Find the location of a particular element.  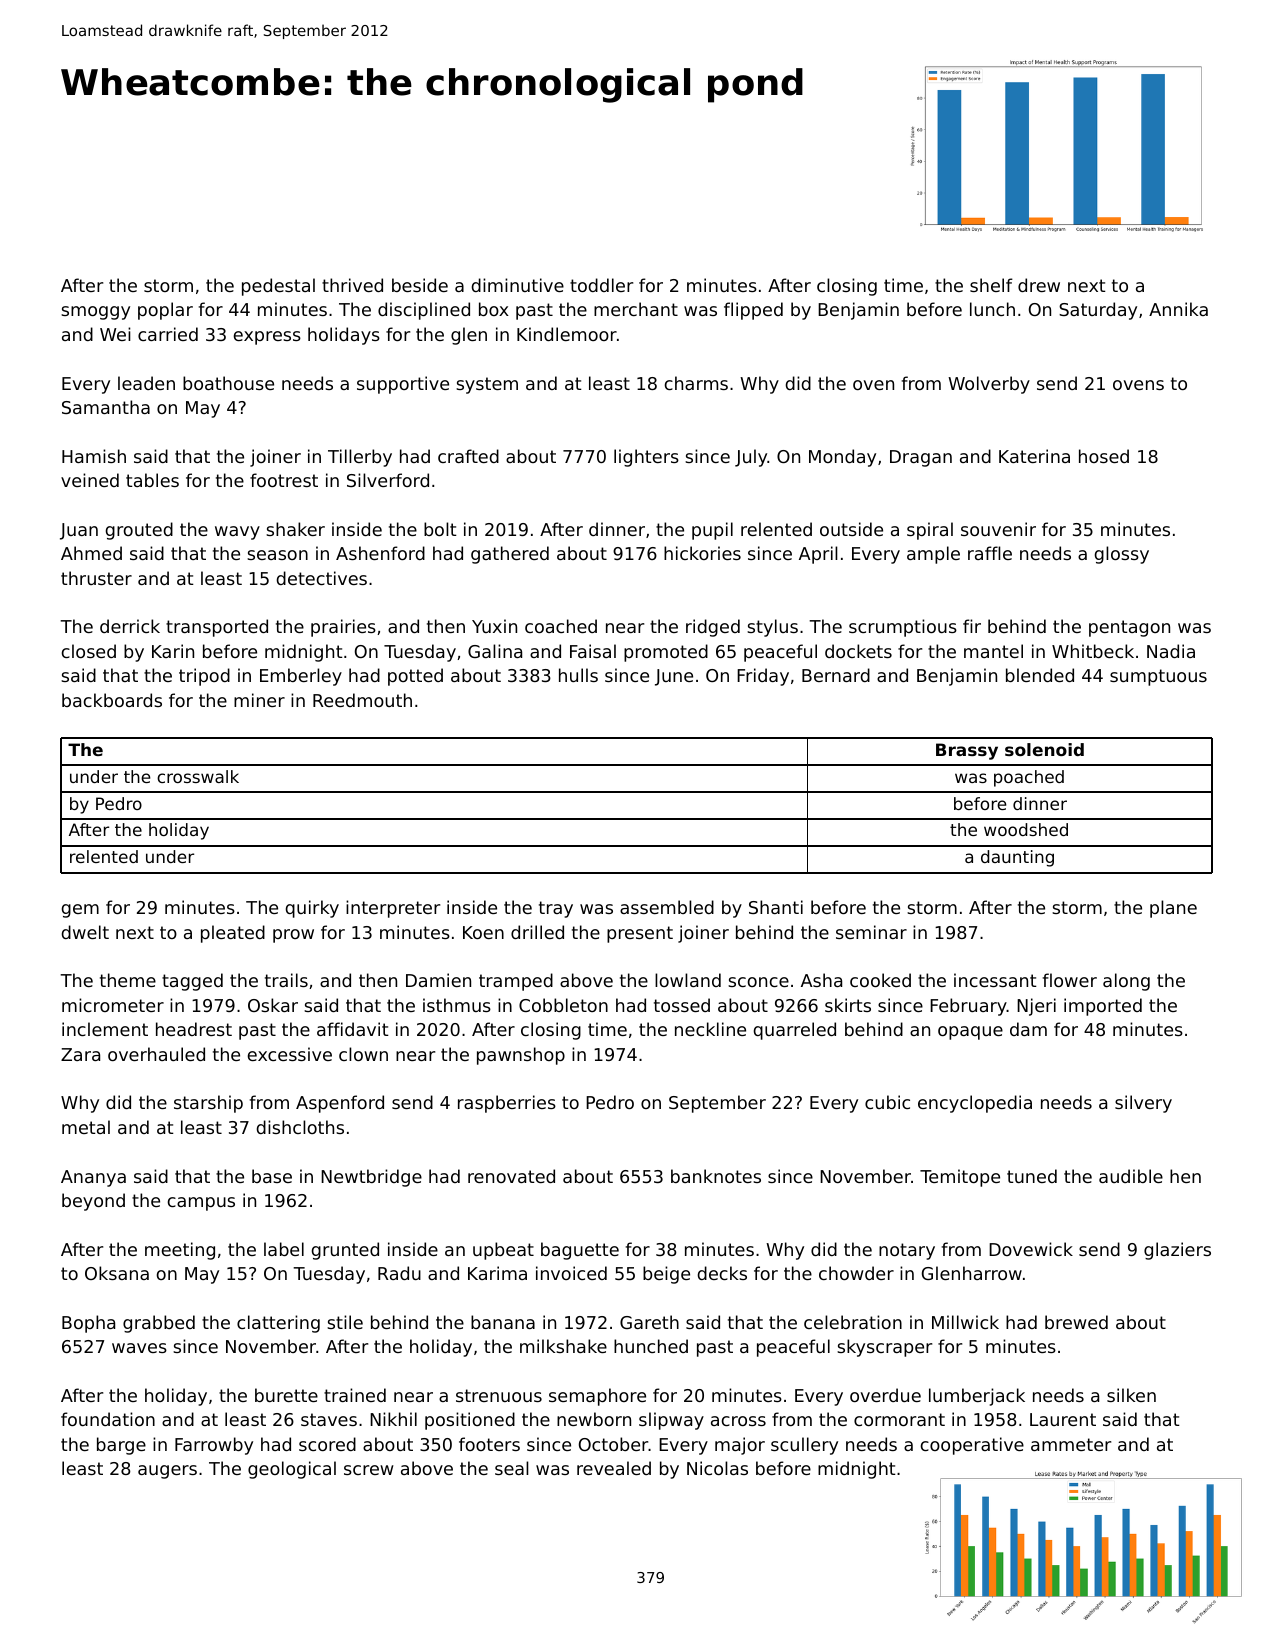

express is located at coordinates (267, 338).
